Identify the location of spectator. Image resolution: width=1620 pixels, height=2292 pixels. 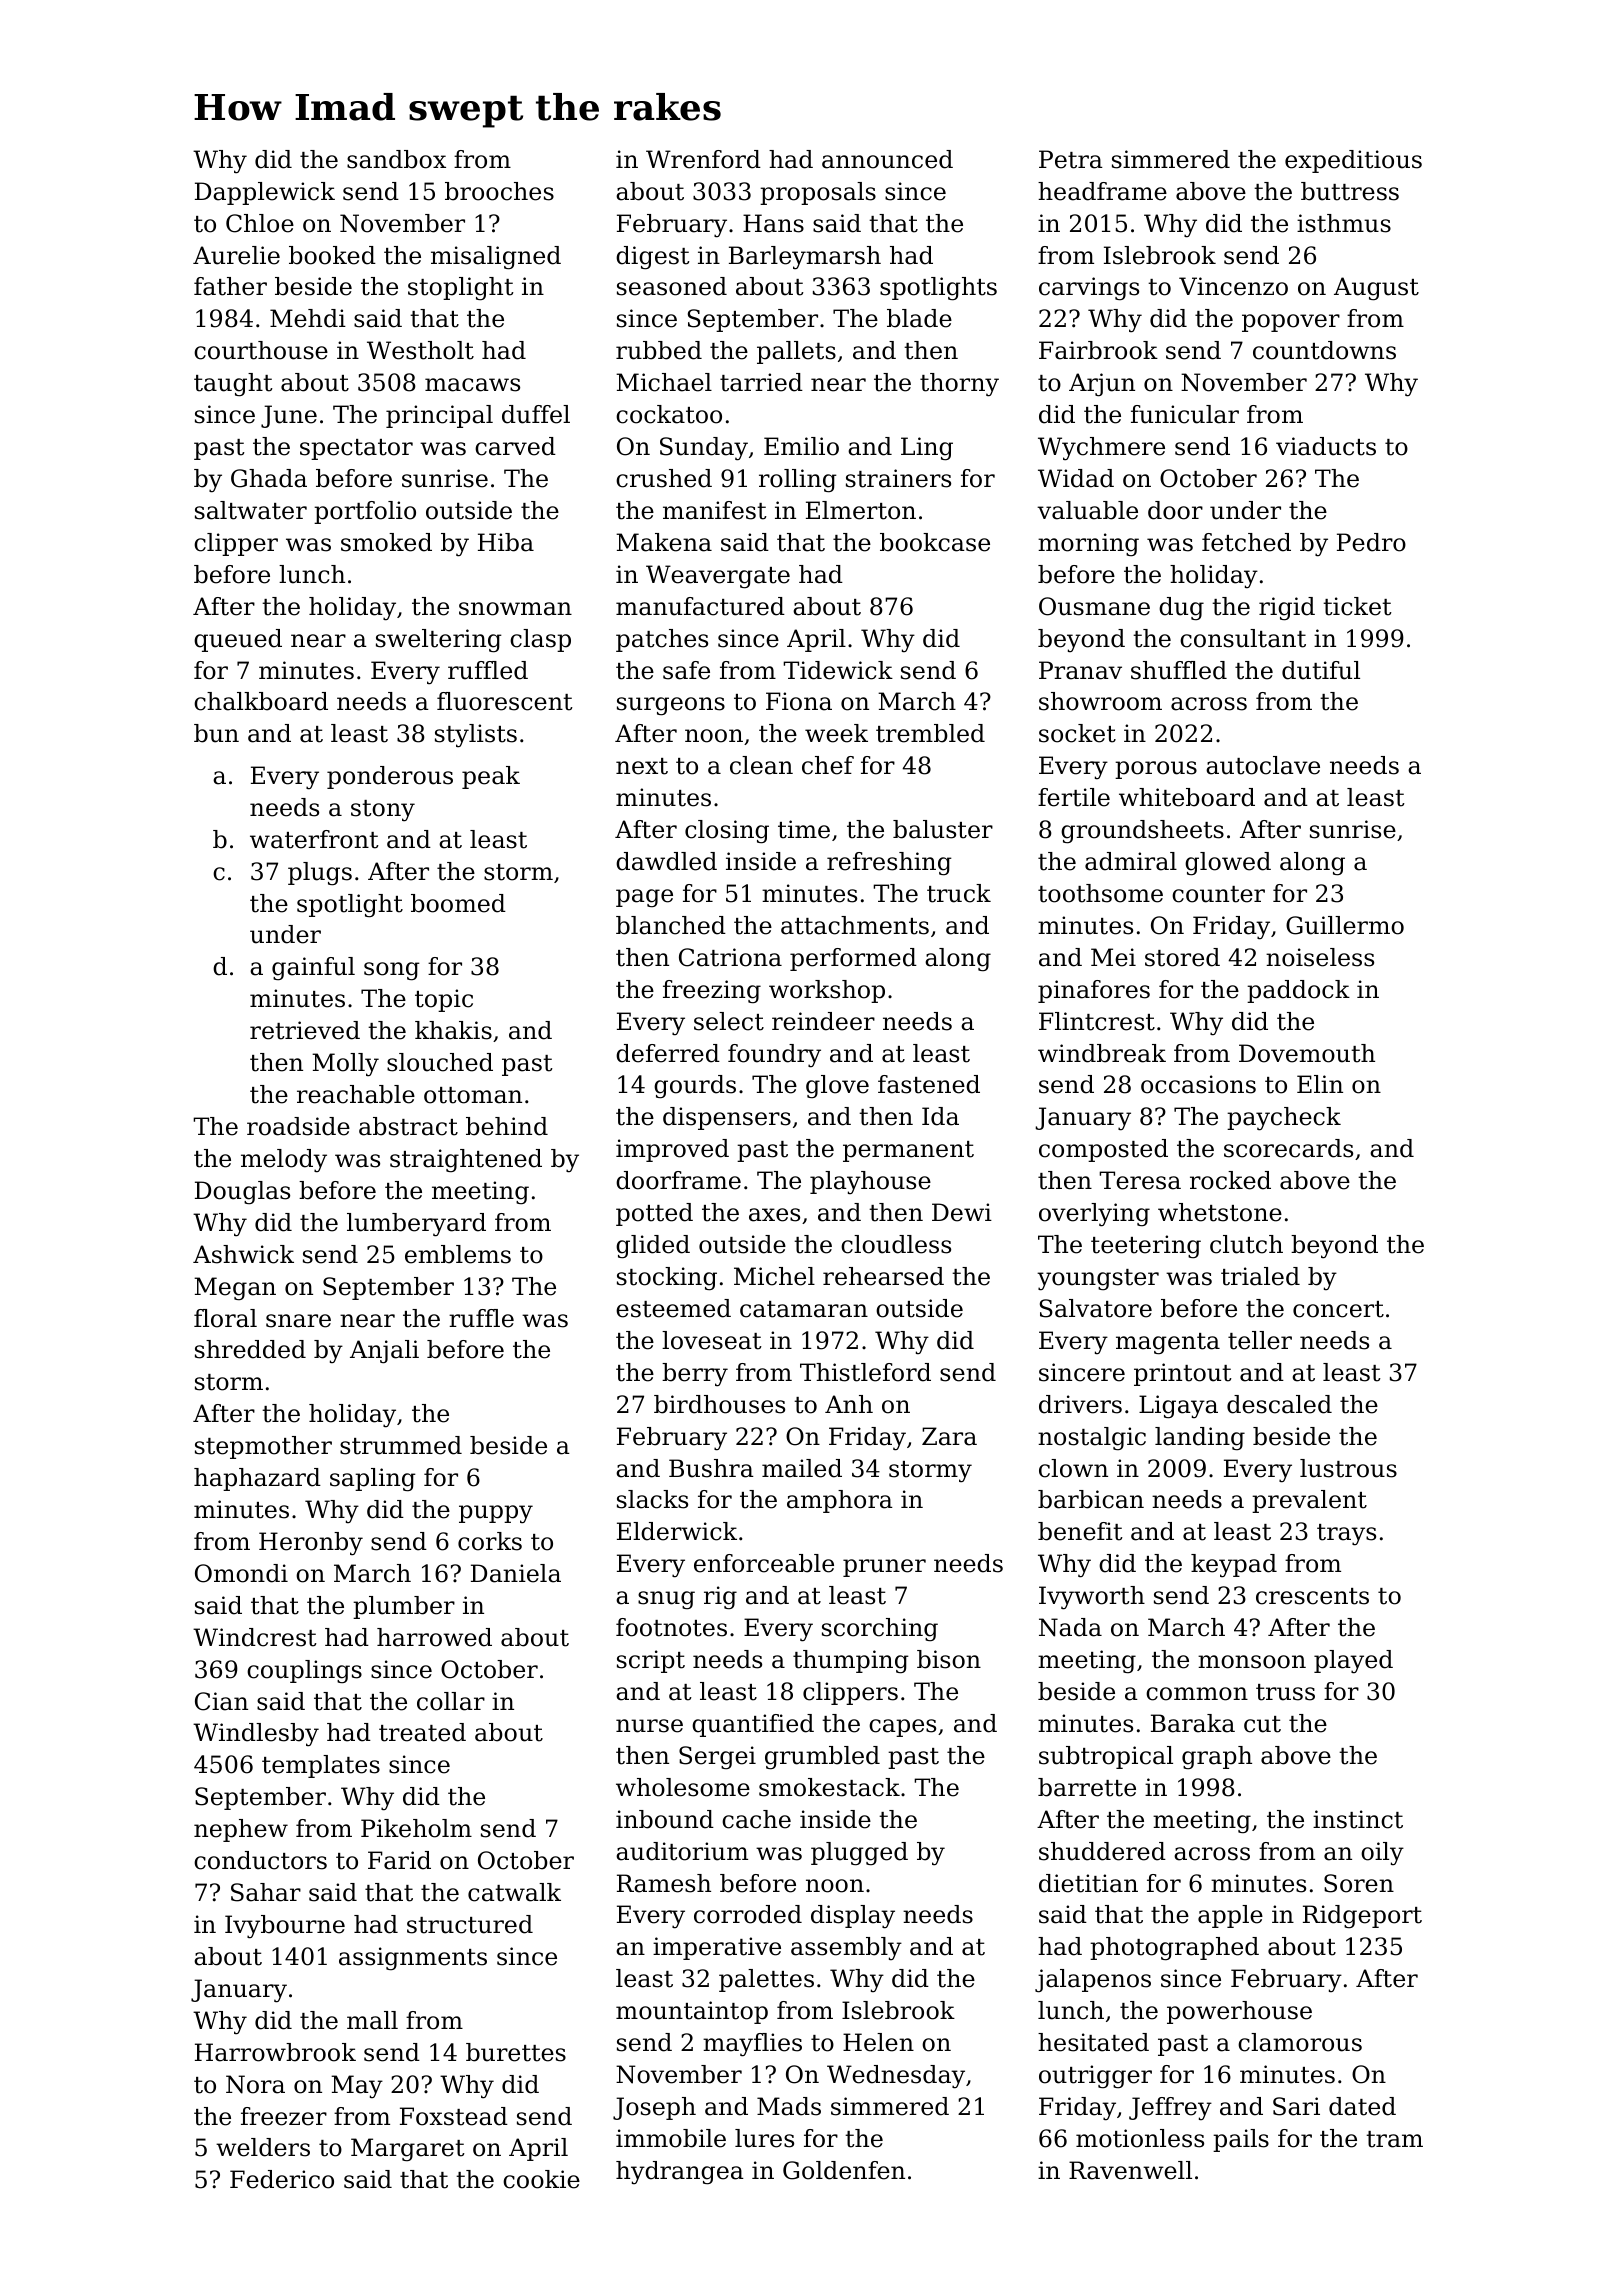
(356, 449).
